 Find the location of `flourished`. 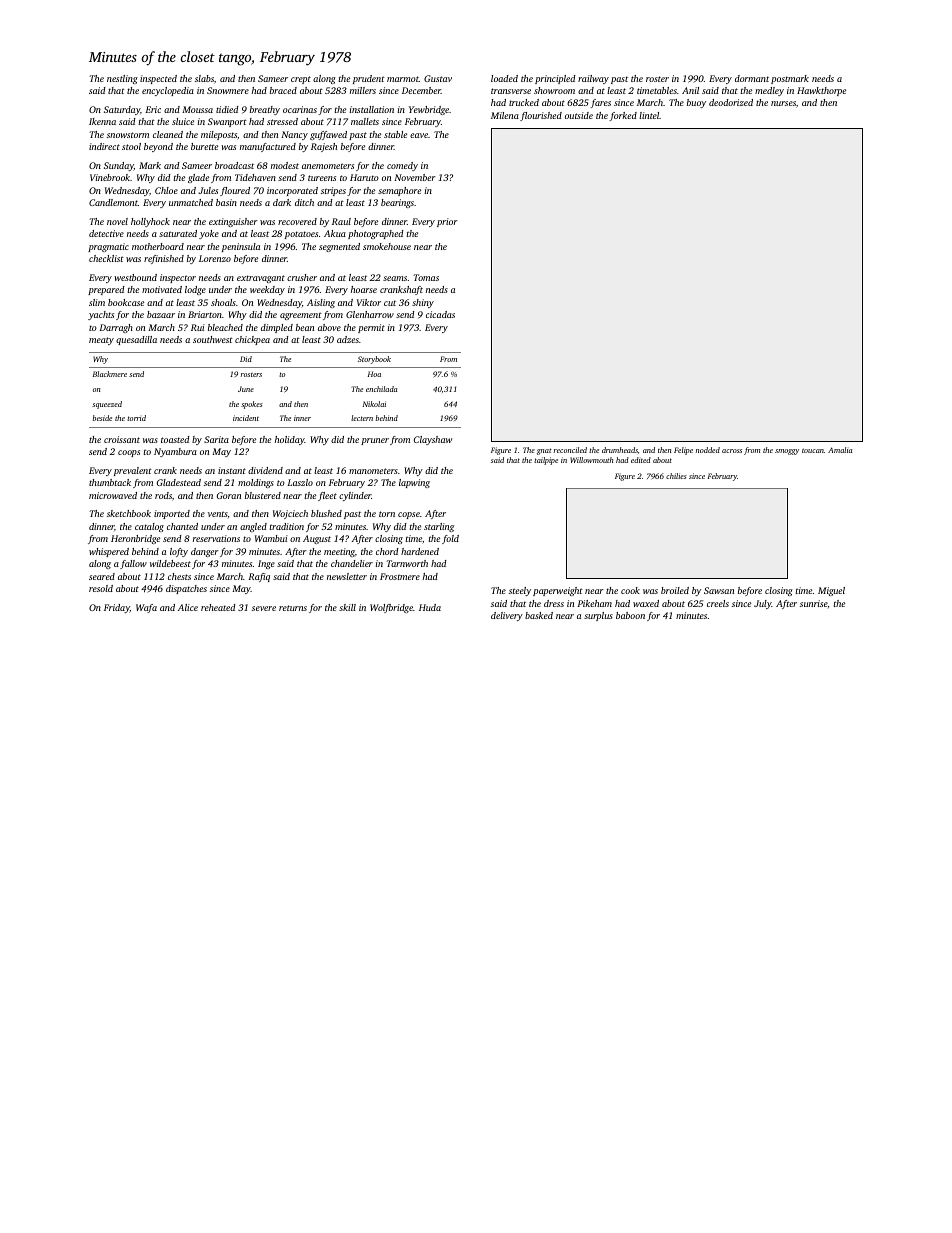

flourished is located at coordinates (541, 116).
